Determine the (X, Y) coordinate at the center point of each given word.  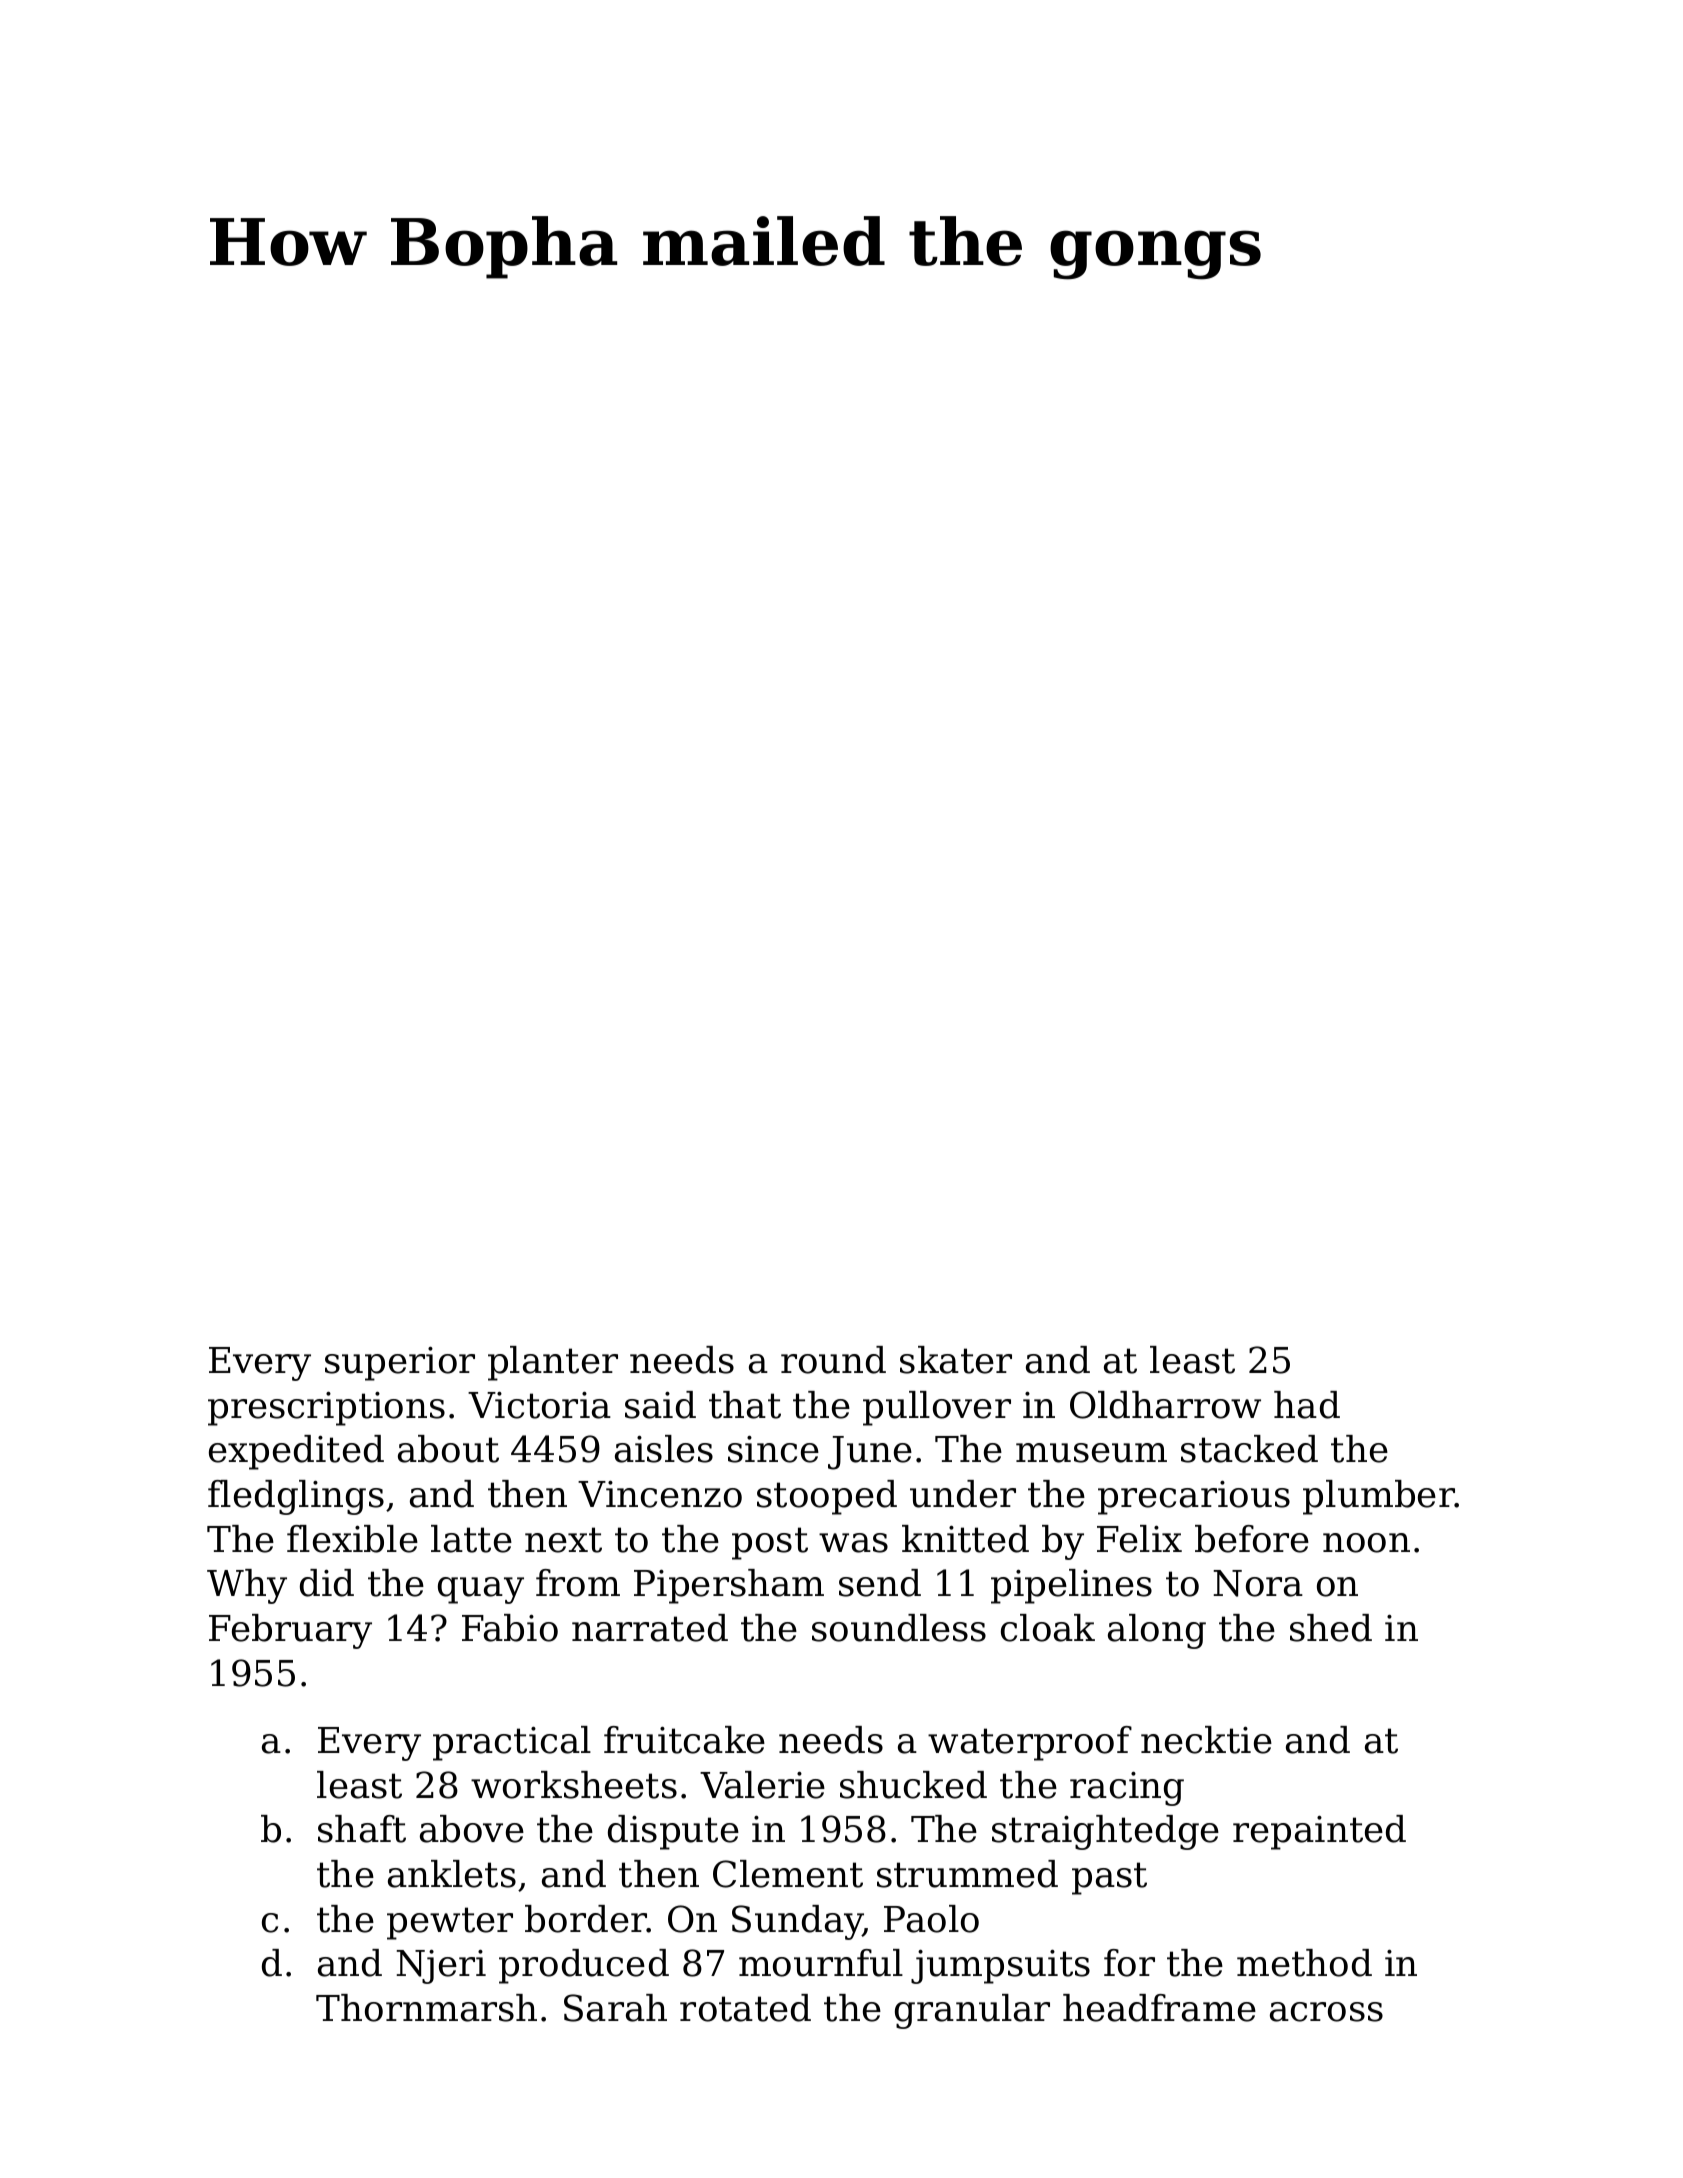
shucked (913, 1785)
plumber (1379, 1497)
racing (1127, 1789)
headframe (1159, 2008)
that (745, 1405)
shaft (362, 1829)
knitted (965, 1539)
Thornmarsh (426, 2008)
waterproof (1030, 1743)
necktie (1206, 1740)
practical (512, 1743)
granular (972, 2011)
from (578, 1583)
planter (553, 1363)
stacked (1249, 1449)
